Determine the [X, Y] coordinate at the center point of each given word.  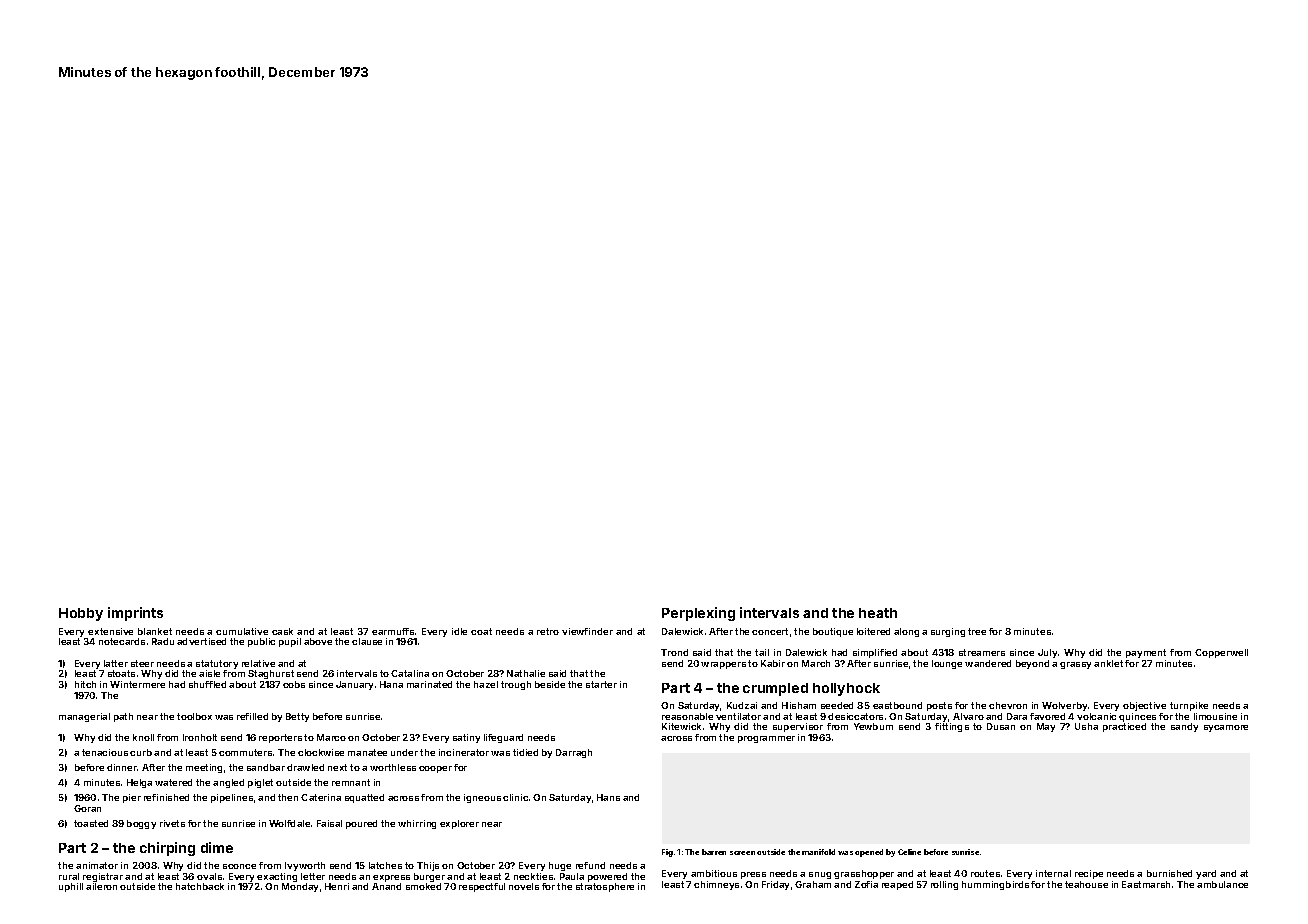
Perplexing [698, 614]
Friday [775, 885]
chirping [167, 849]
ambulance [1222, 884]
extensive [110, 631]
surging [948, 632]
